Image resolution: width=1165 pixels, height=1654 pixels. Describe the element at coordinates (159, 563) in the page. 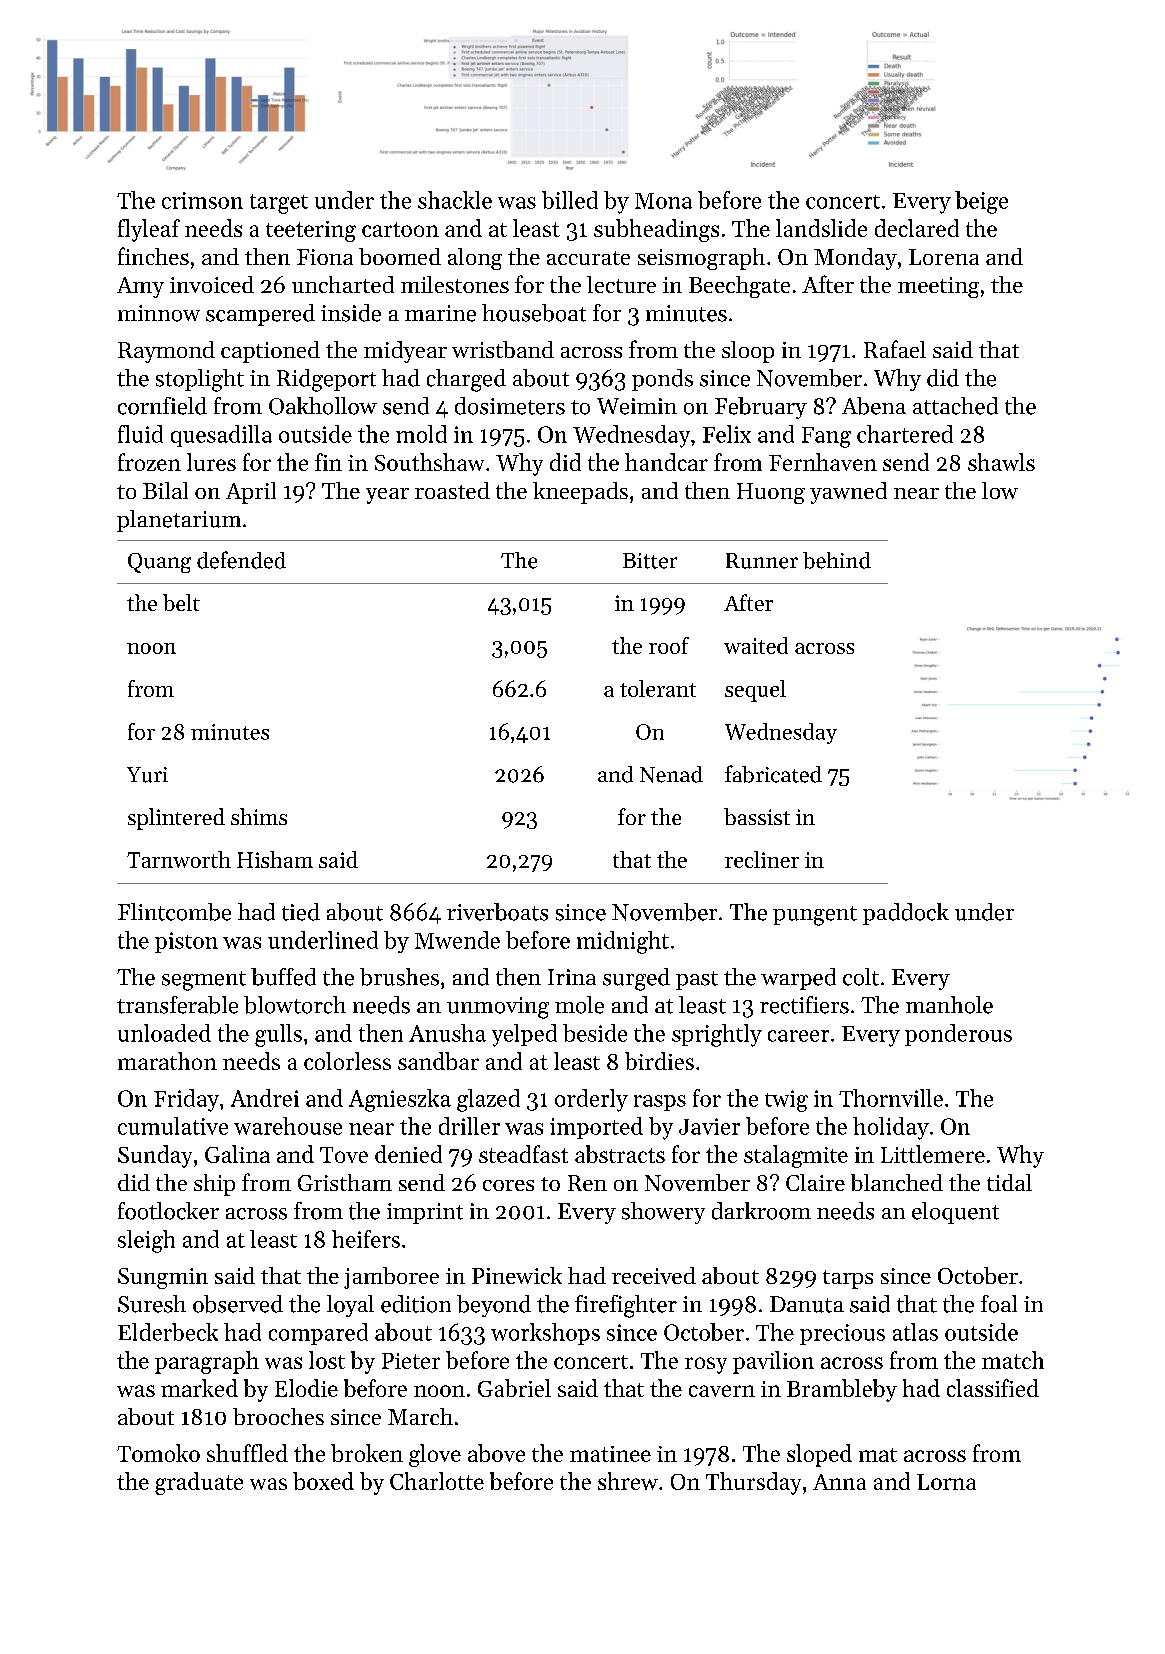

I see `Quang` at that location.
